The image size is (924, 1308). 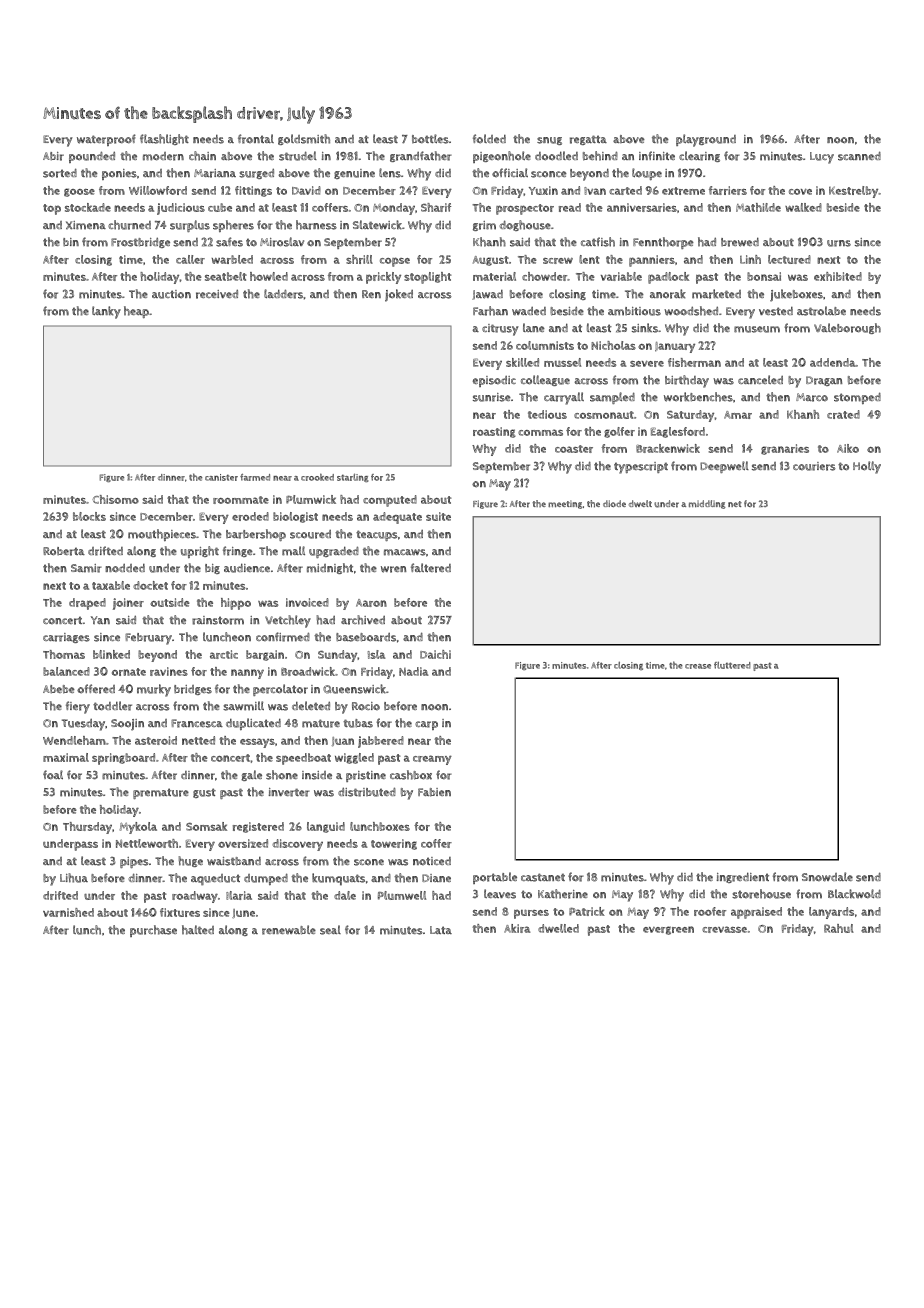 I want to click on crease, so click(x=698, y=666).
